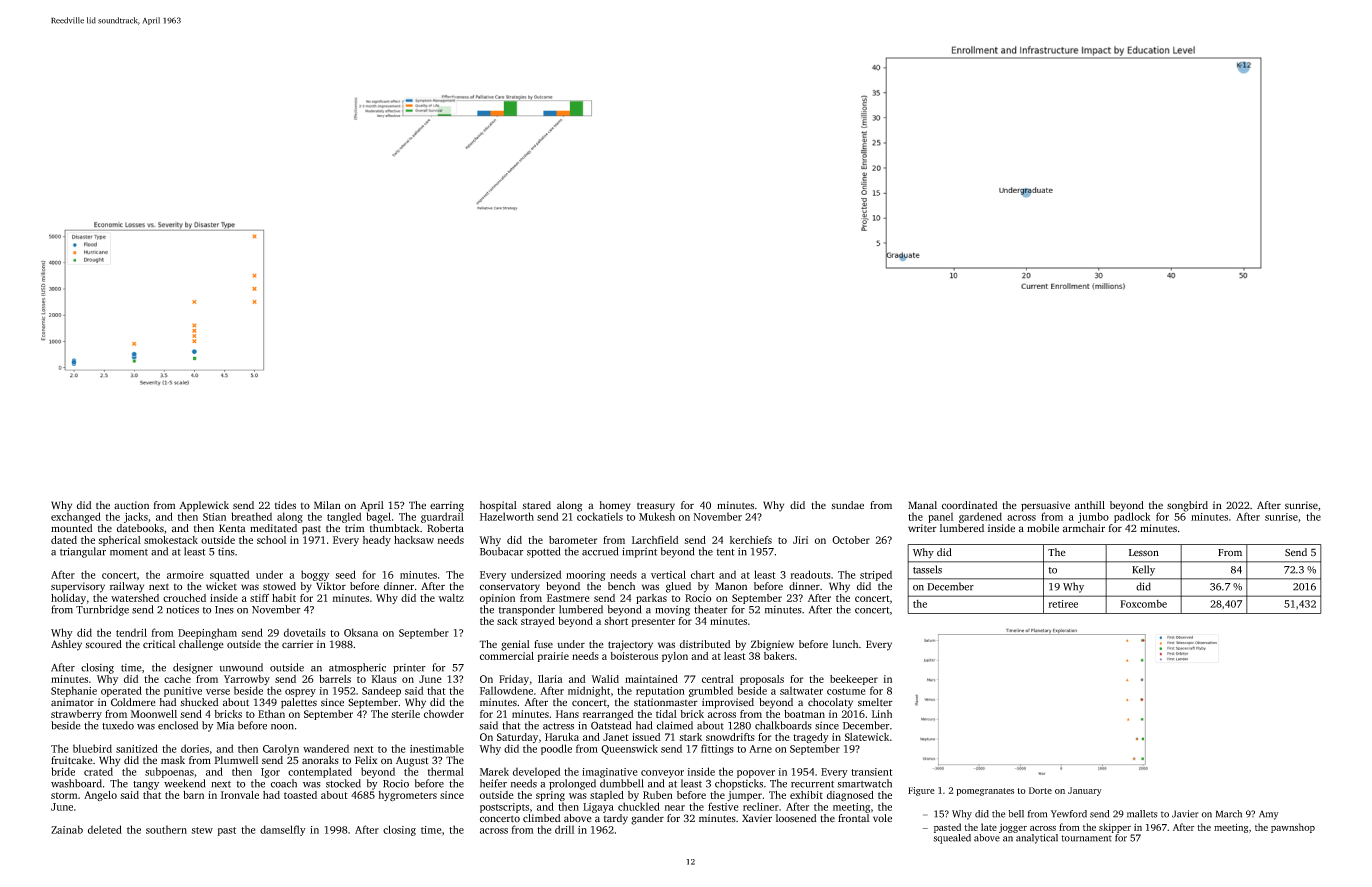 The image size is (1372, 887). Describe the element at coordinates (854, 818) in the image. I see `frontal` at that location.
